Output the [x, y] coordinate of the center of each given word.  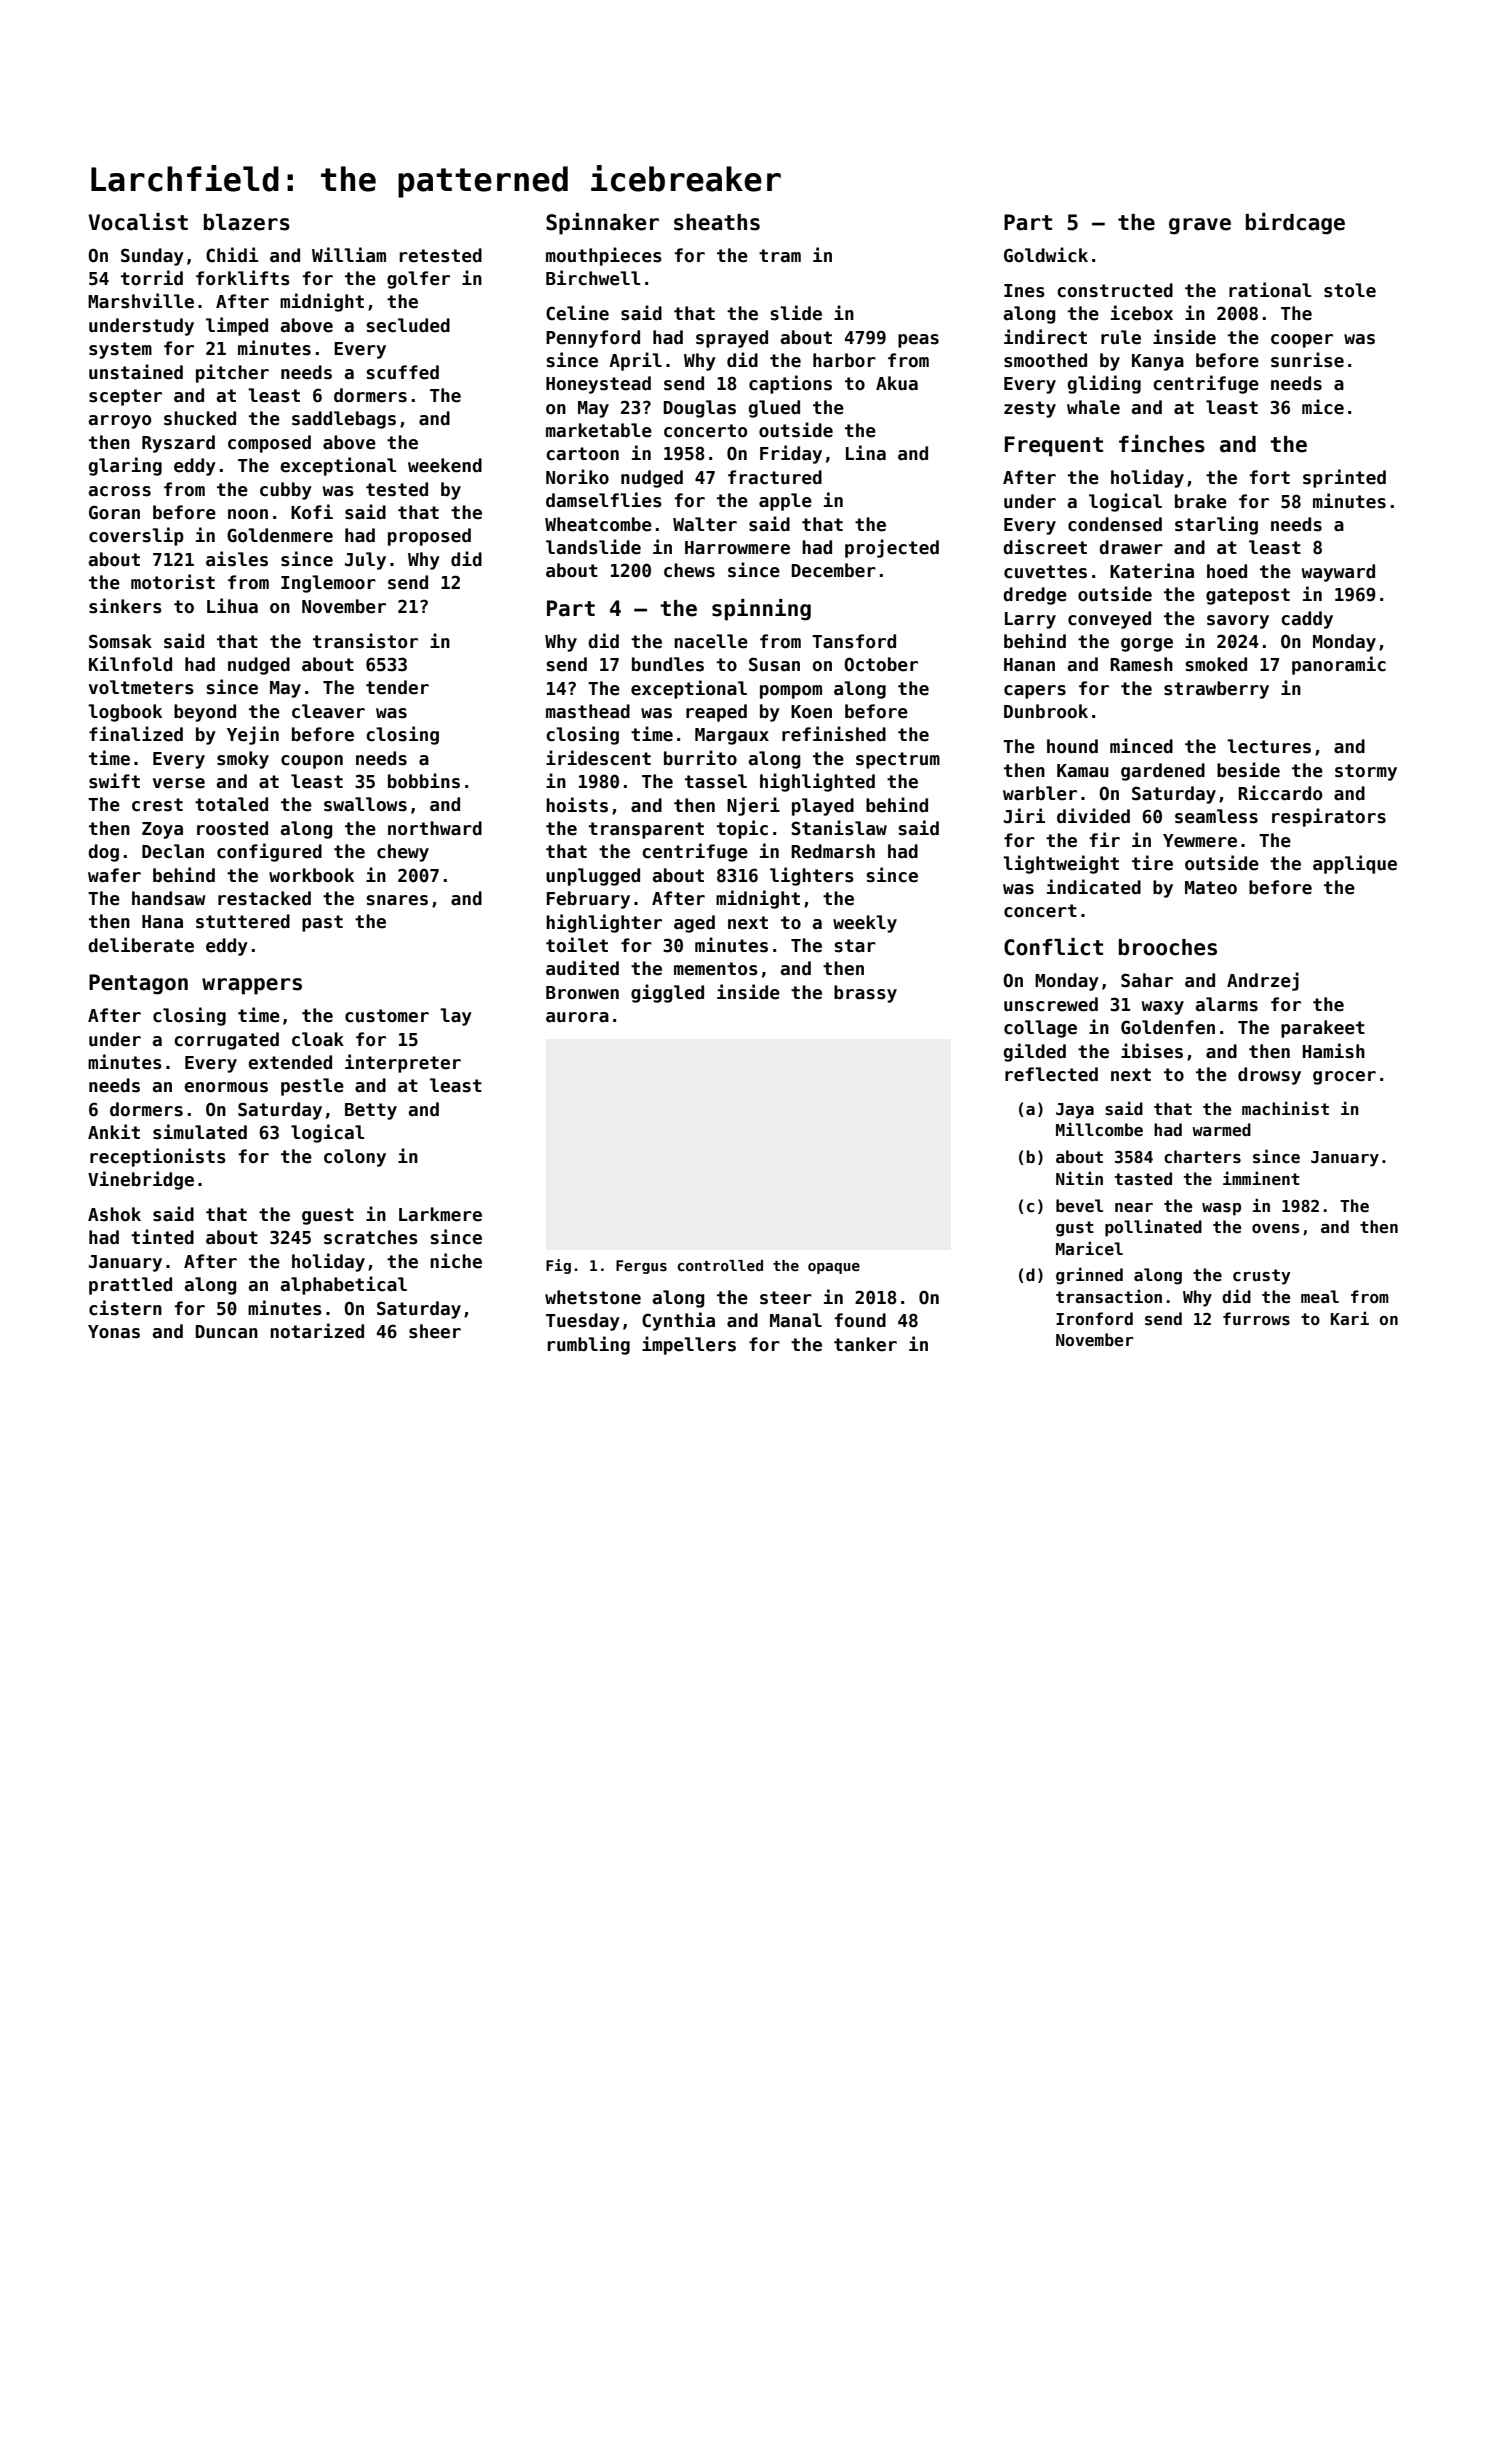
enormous [226, 1087]
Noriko [577, 477]
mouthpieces [604, 256]
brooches [1168, 947]
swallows [365, 804]
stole [1350, 290]
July [365, 561]
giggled [667, 993]
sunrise [1307, 360]
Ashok [114, 1214]
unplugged [593, 877]
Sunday [152, 257]
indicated [1094, 887]
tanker [865, 1344]
